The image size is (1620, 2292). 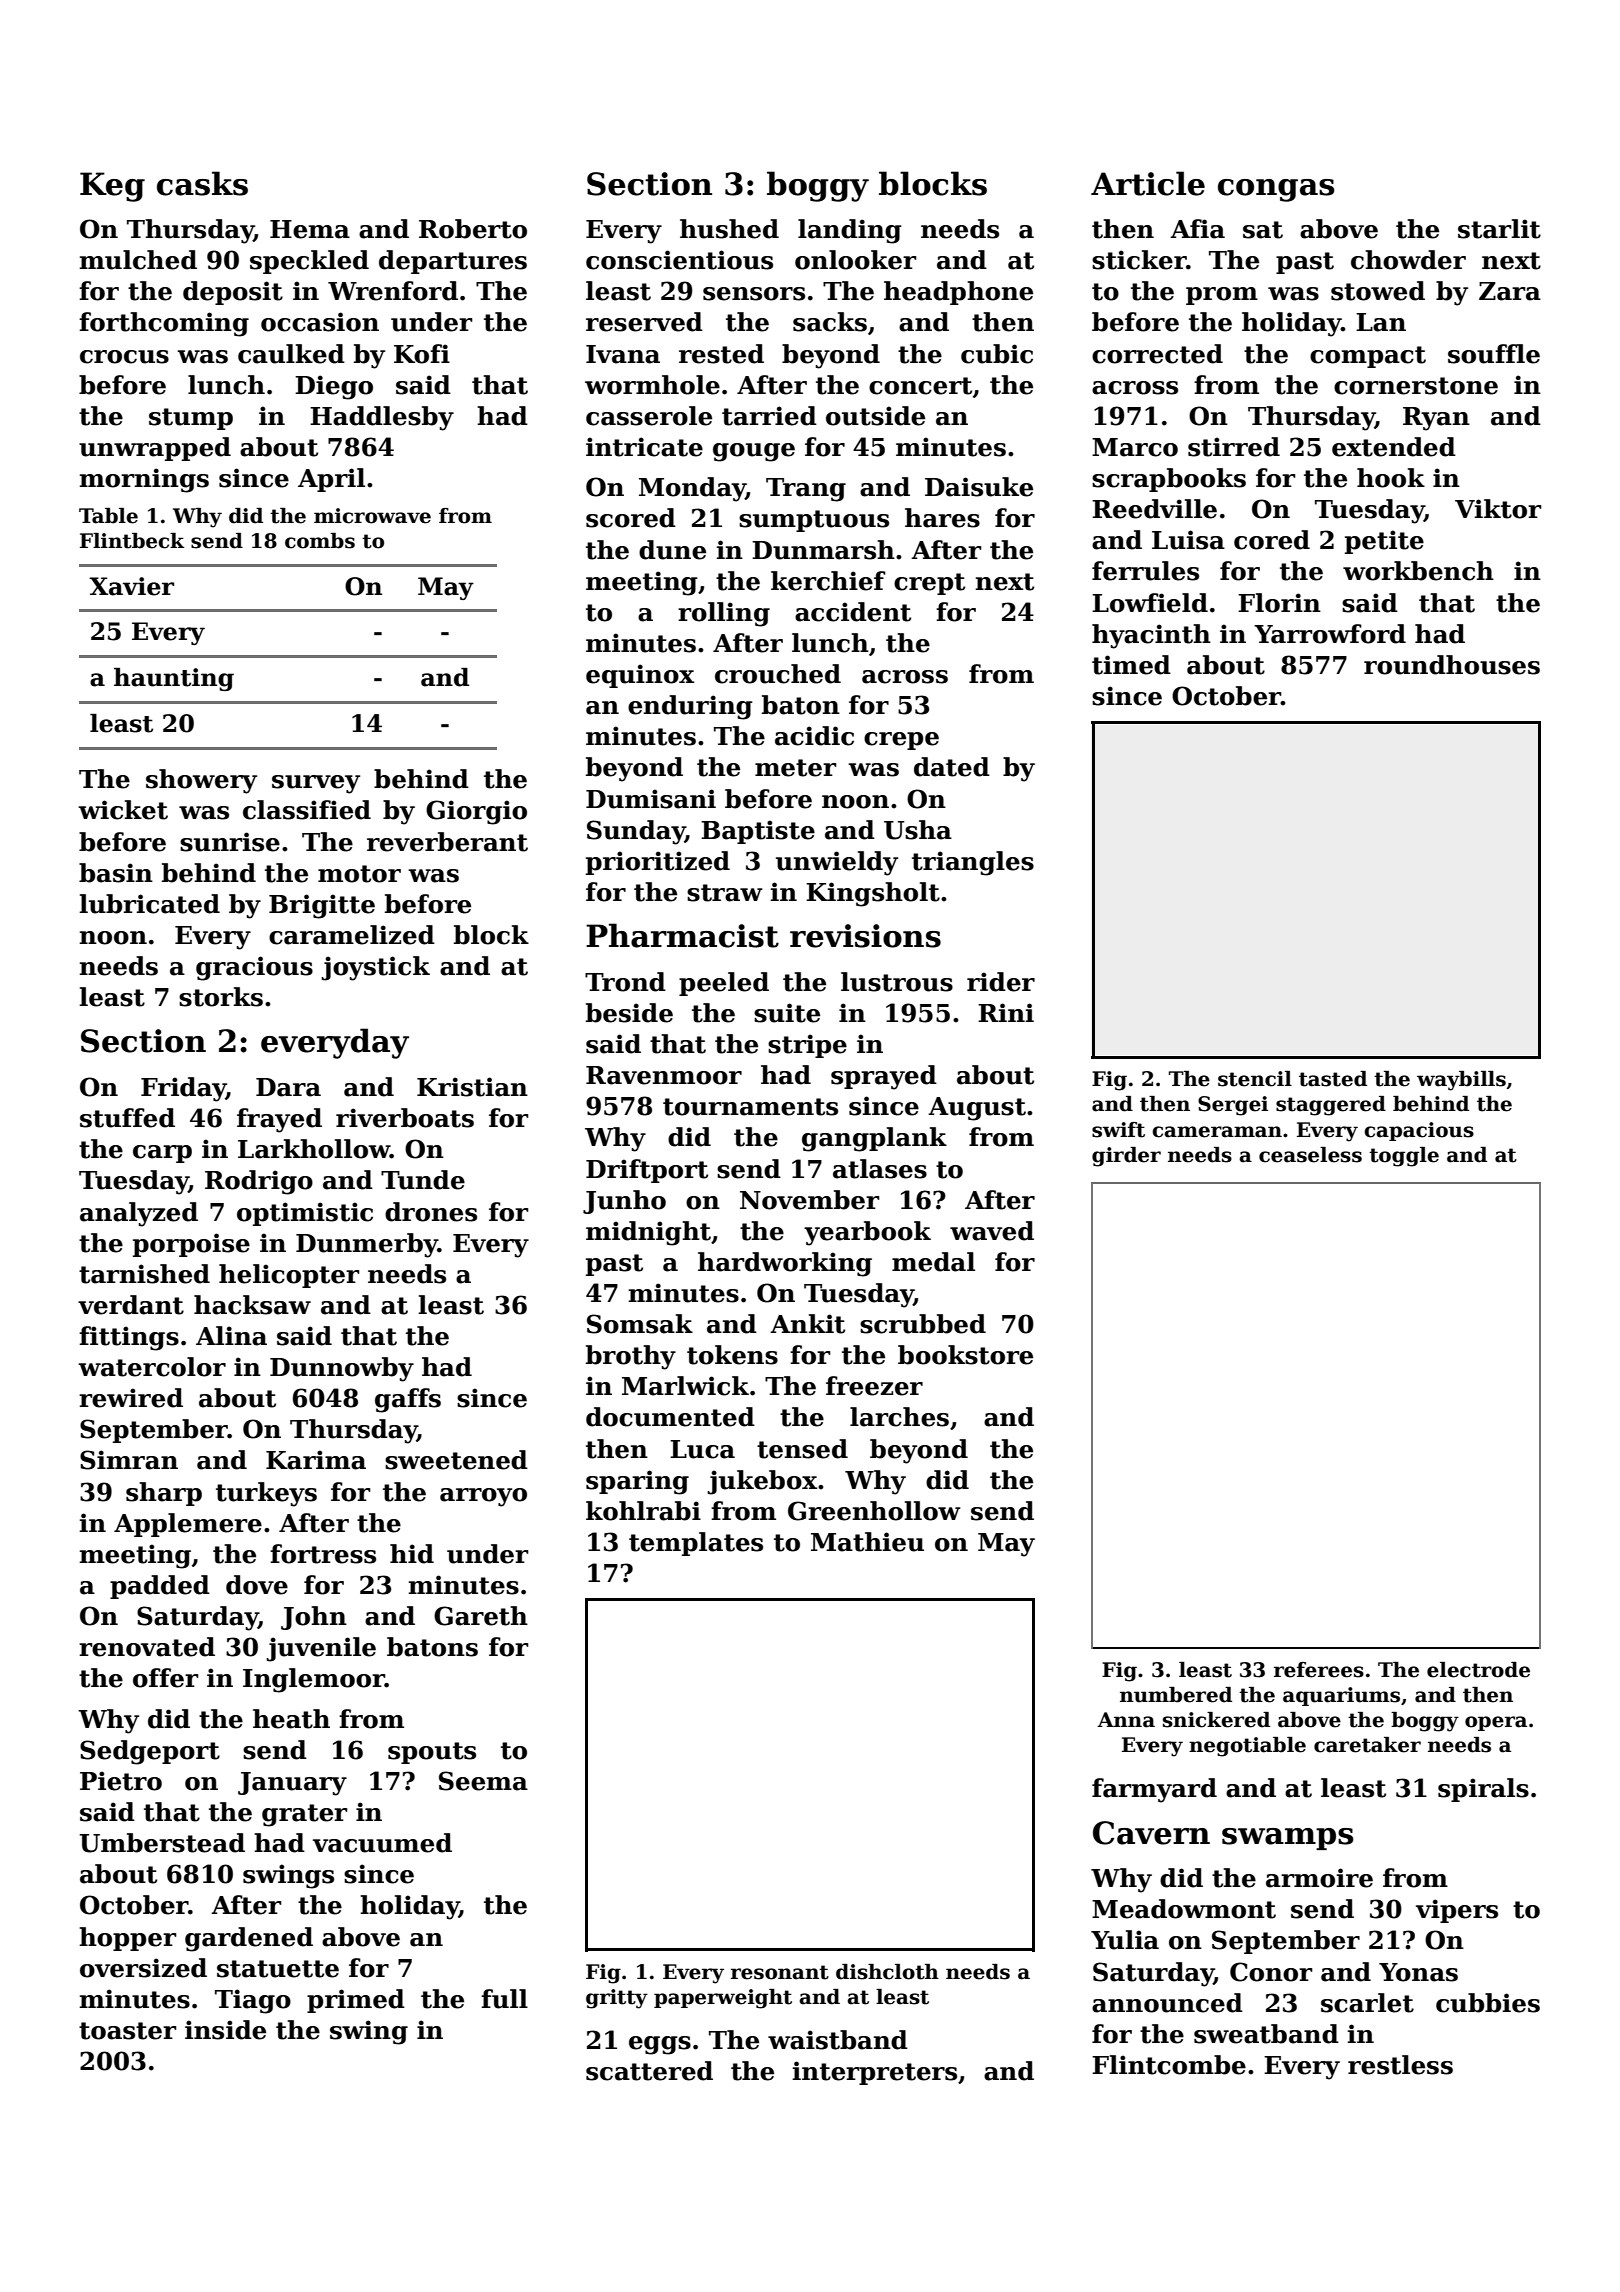 What do you see at coordinates (1148, 183) in the image?
I see `Article` at bounding box center [1148, 183].
